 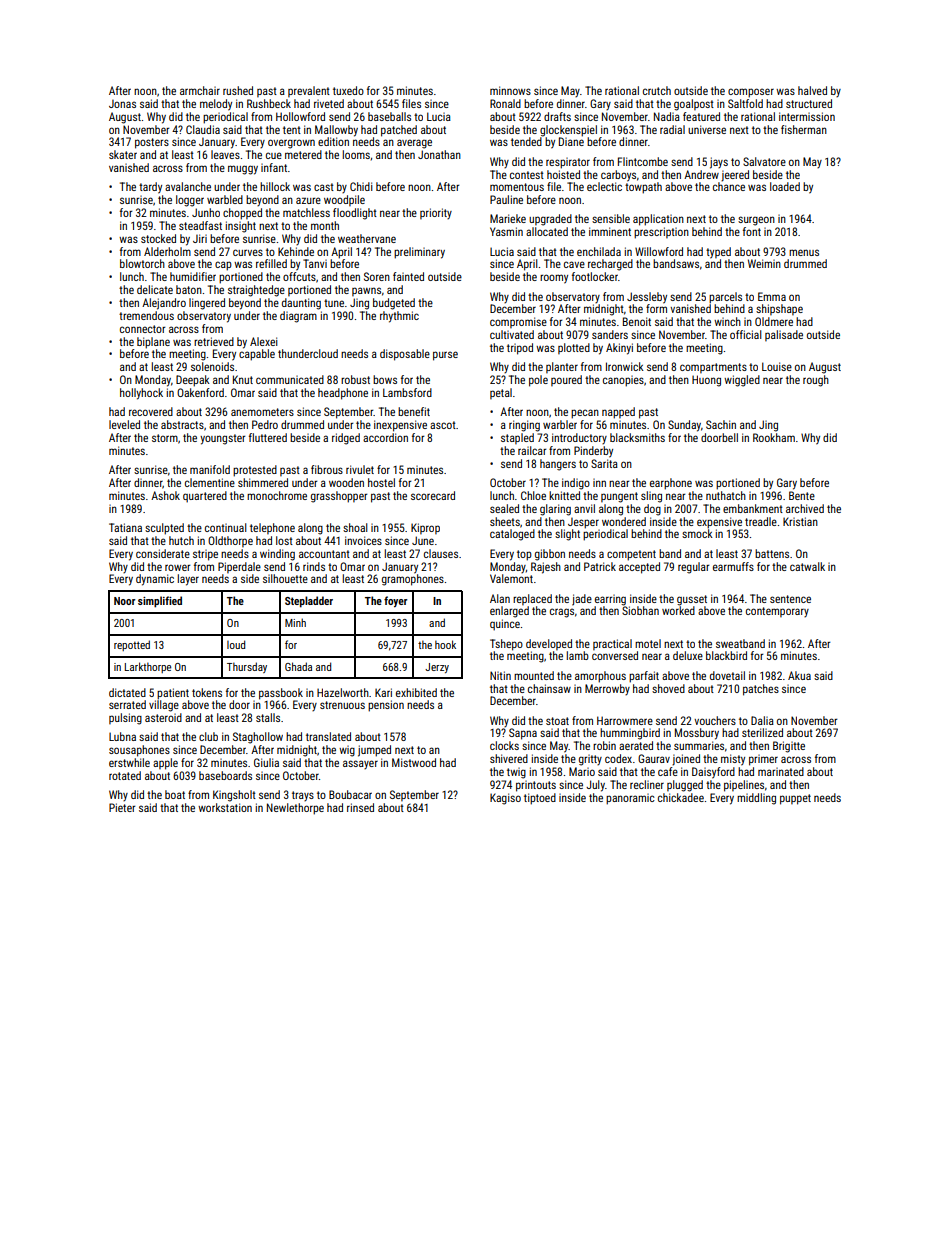 What do you see at coordinates (547, 231) in the page?
I see `allocated` at bounding box center [547, 231].
